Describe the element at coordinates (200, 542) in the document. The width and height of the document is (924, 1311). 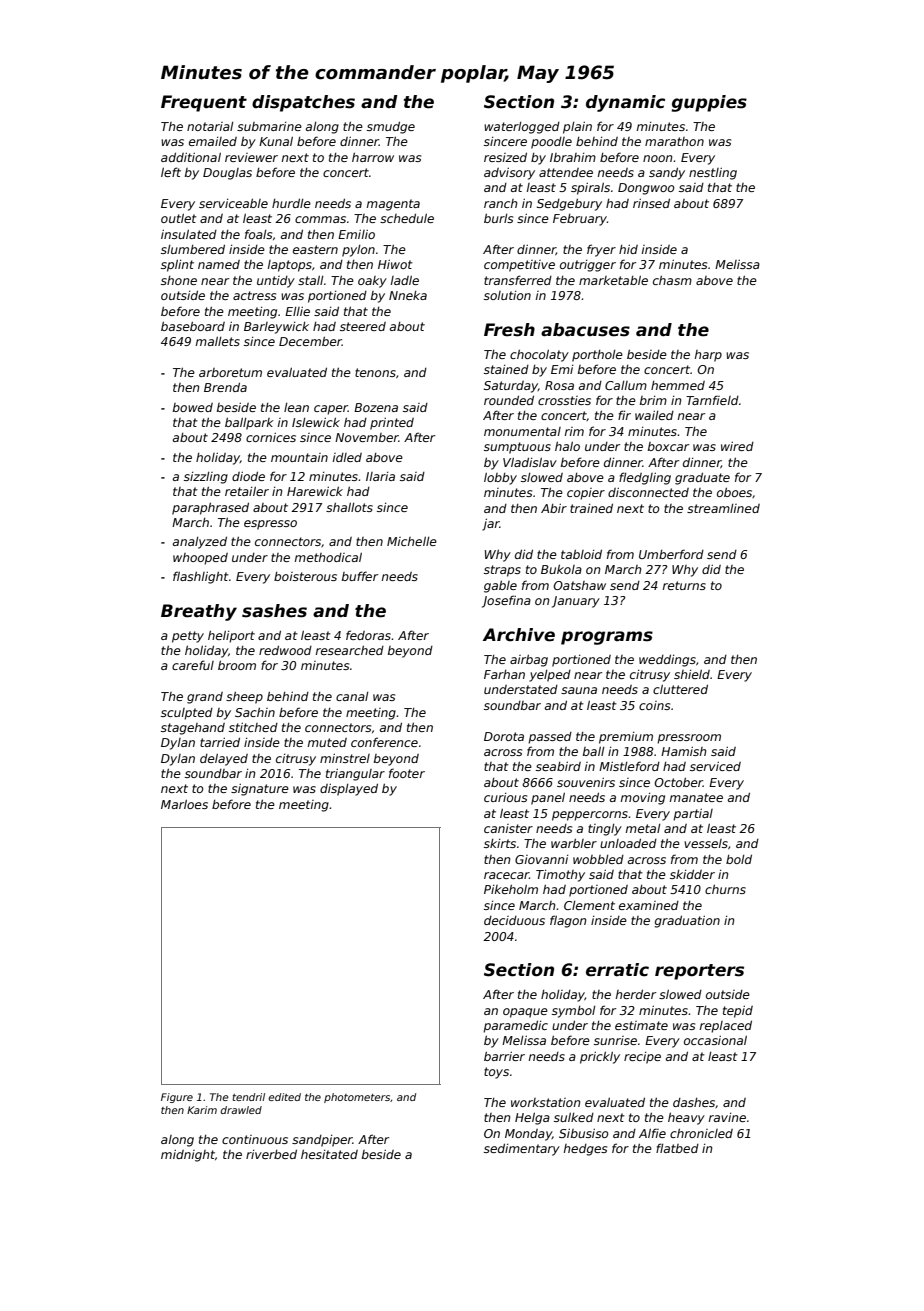
I see `analyzed` at that location.
